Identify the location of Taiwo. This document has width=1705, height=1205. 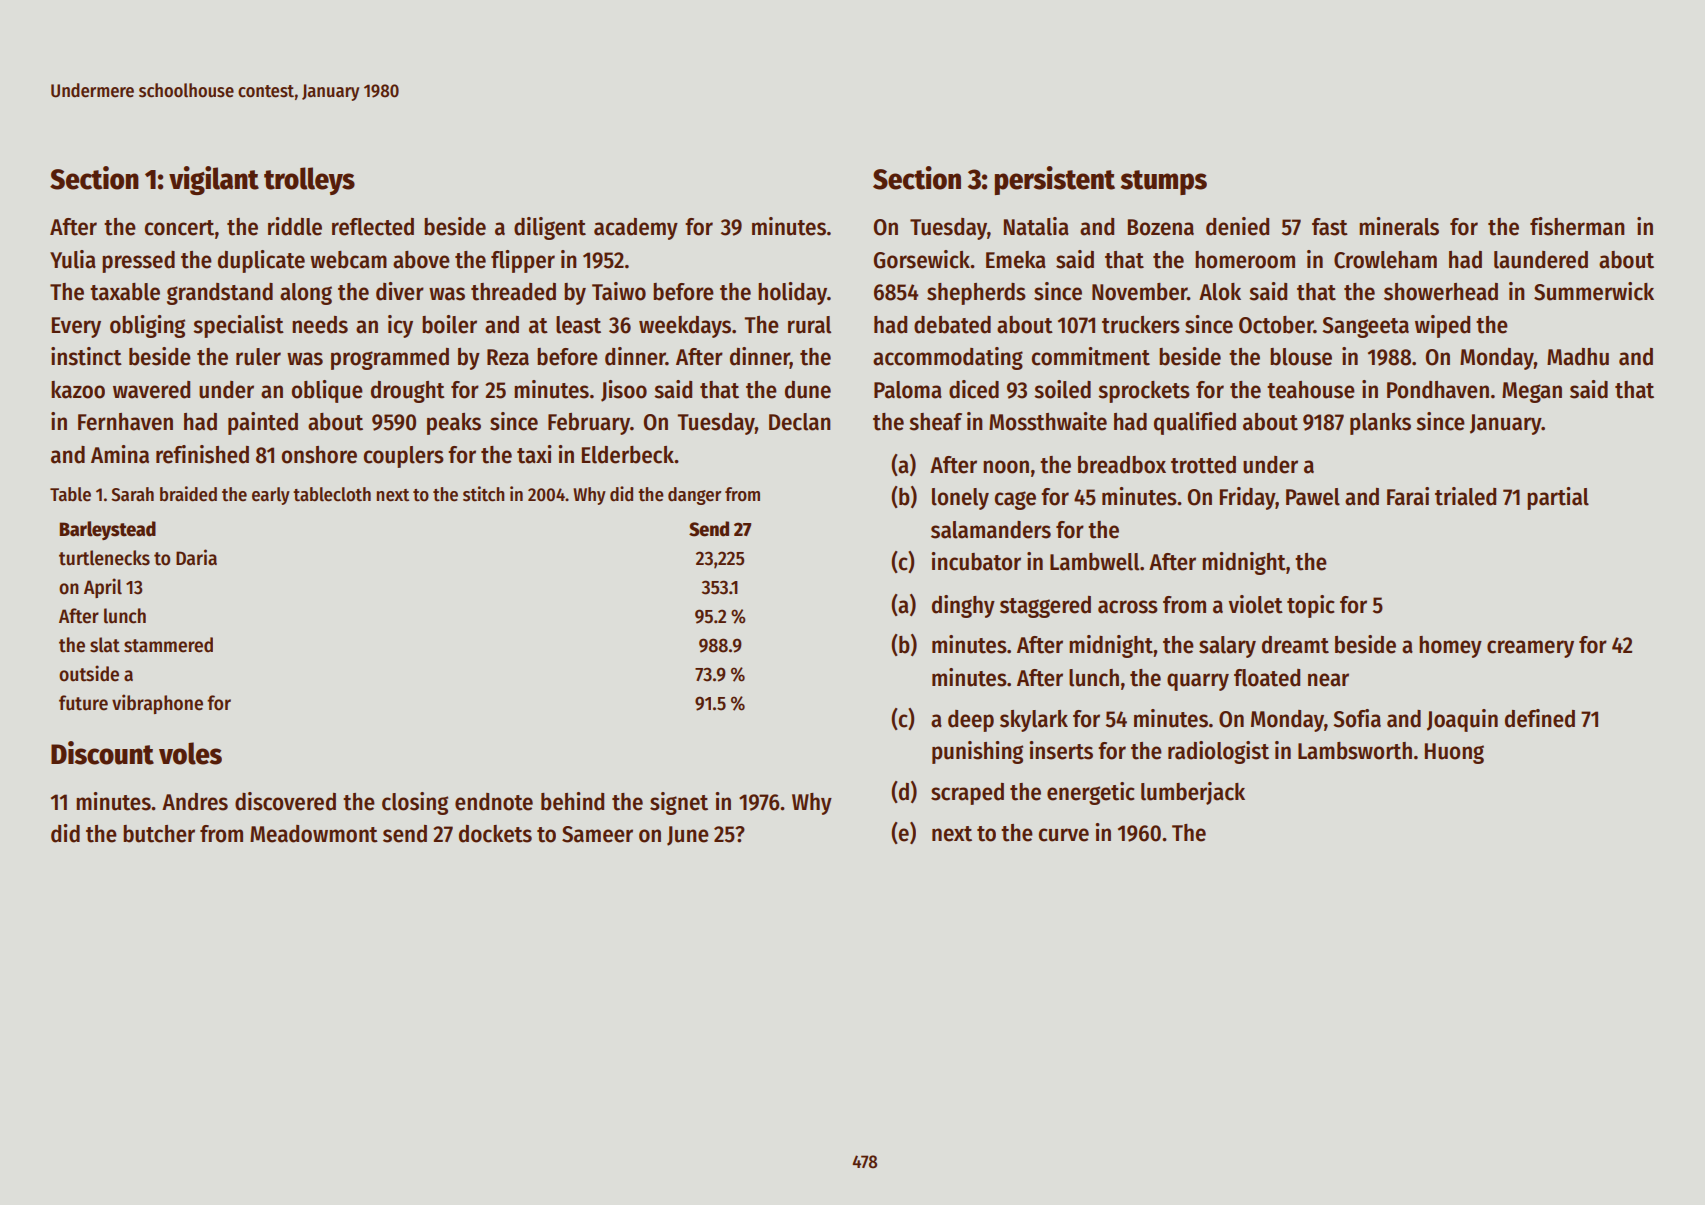
(619, 291).
